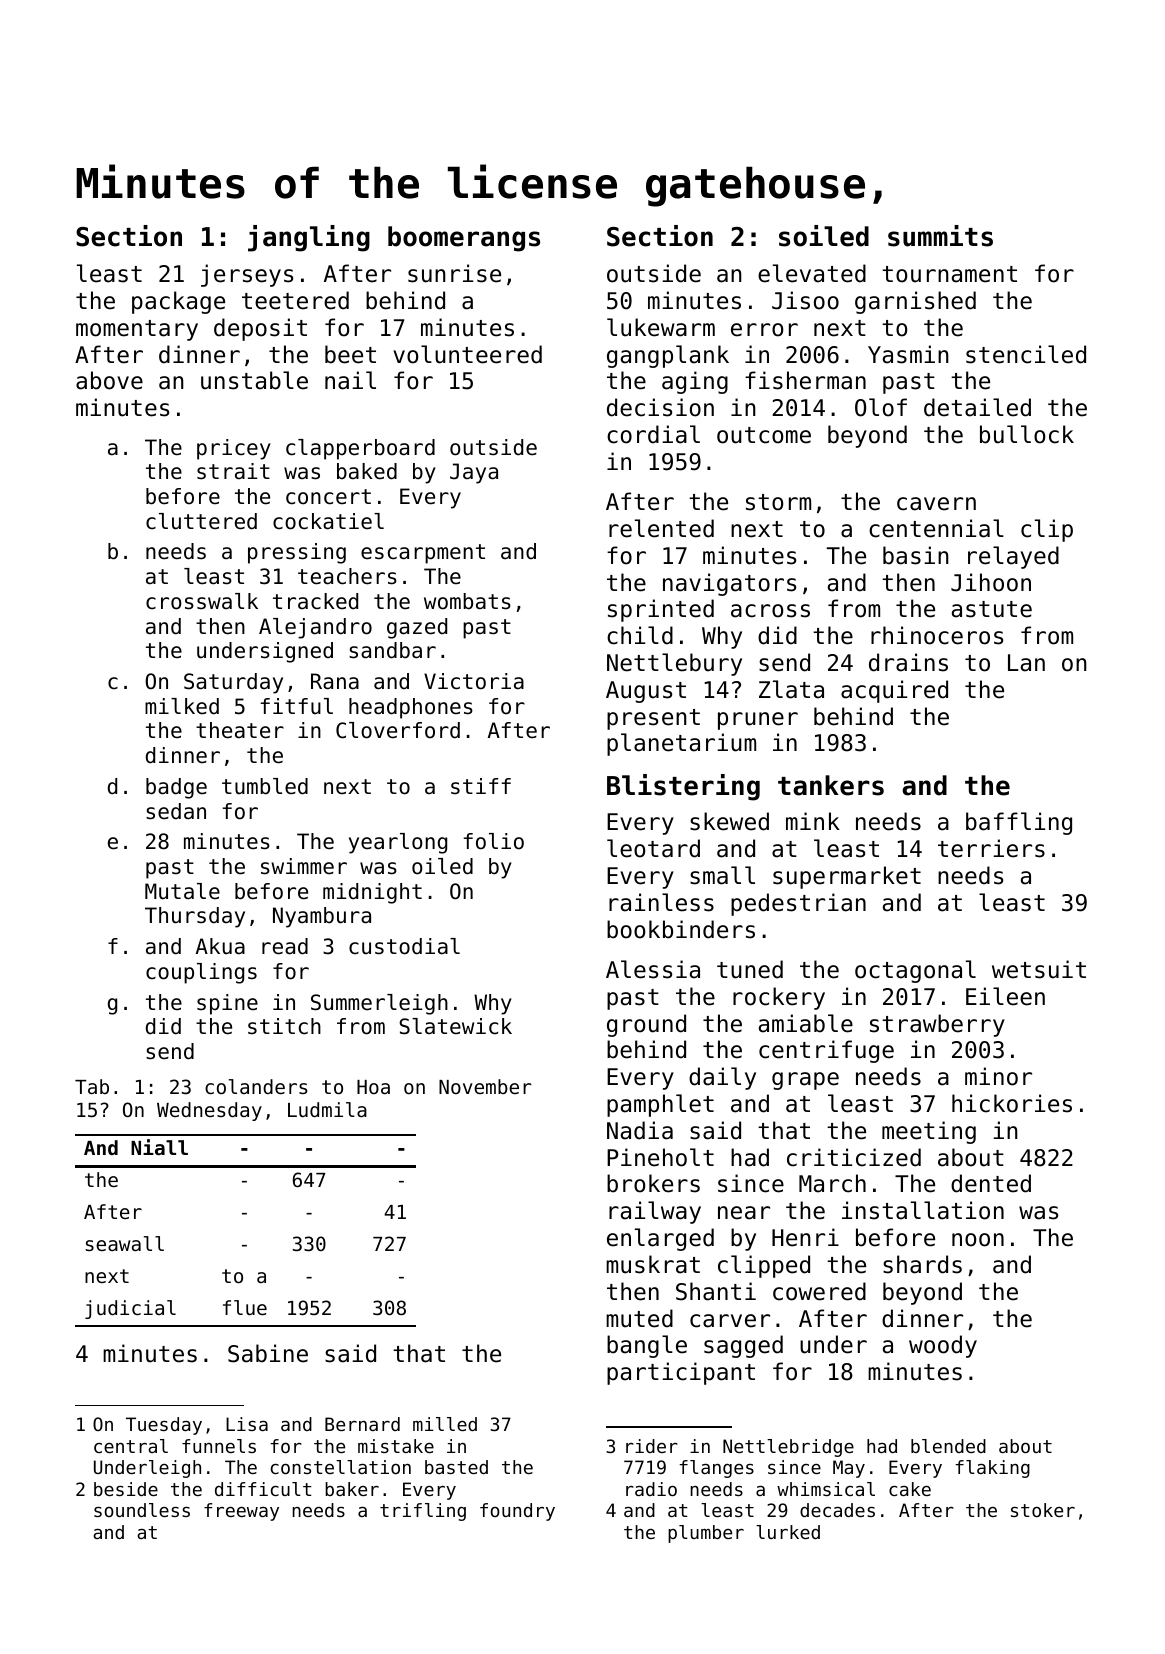 This screenshot has width=1165, height=1654. I want to click on Eileen, so click(1005, 996).
